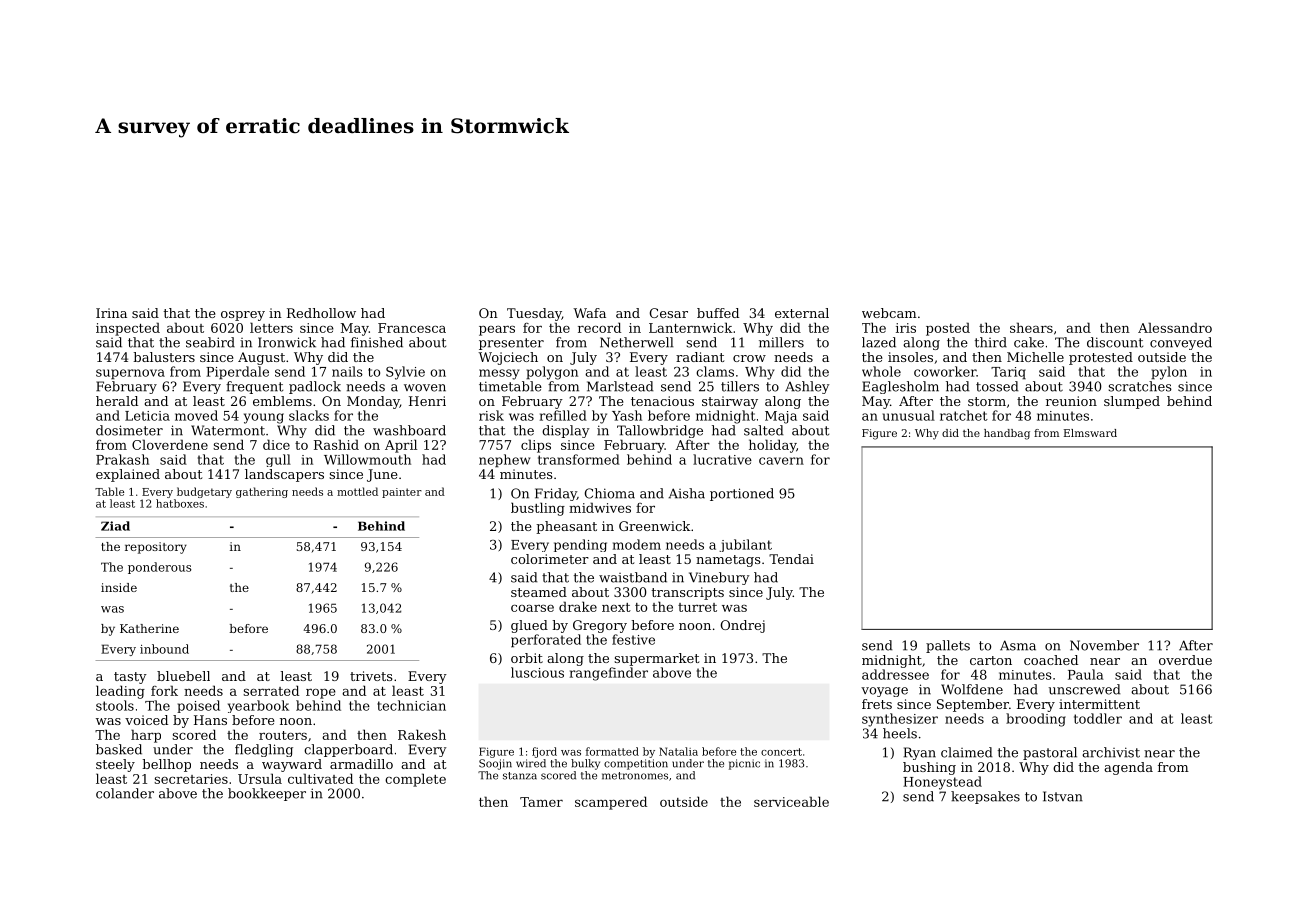  I want to click on steely, so click(115, 765).
